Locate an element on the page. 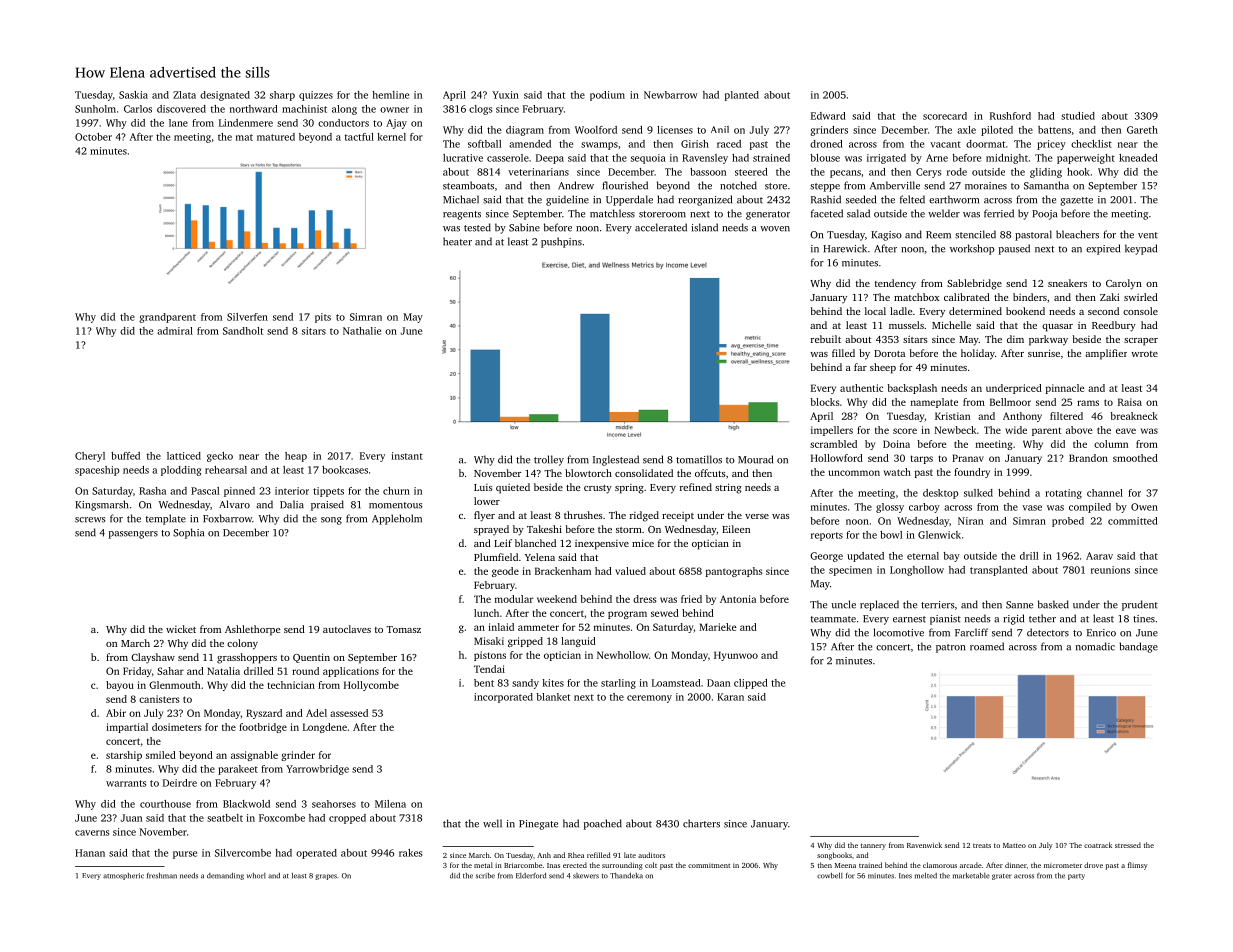 The height and width of the image is (952, 1233). pinnacle is located at coordinates (1065, 389).
